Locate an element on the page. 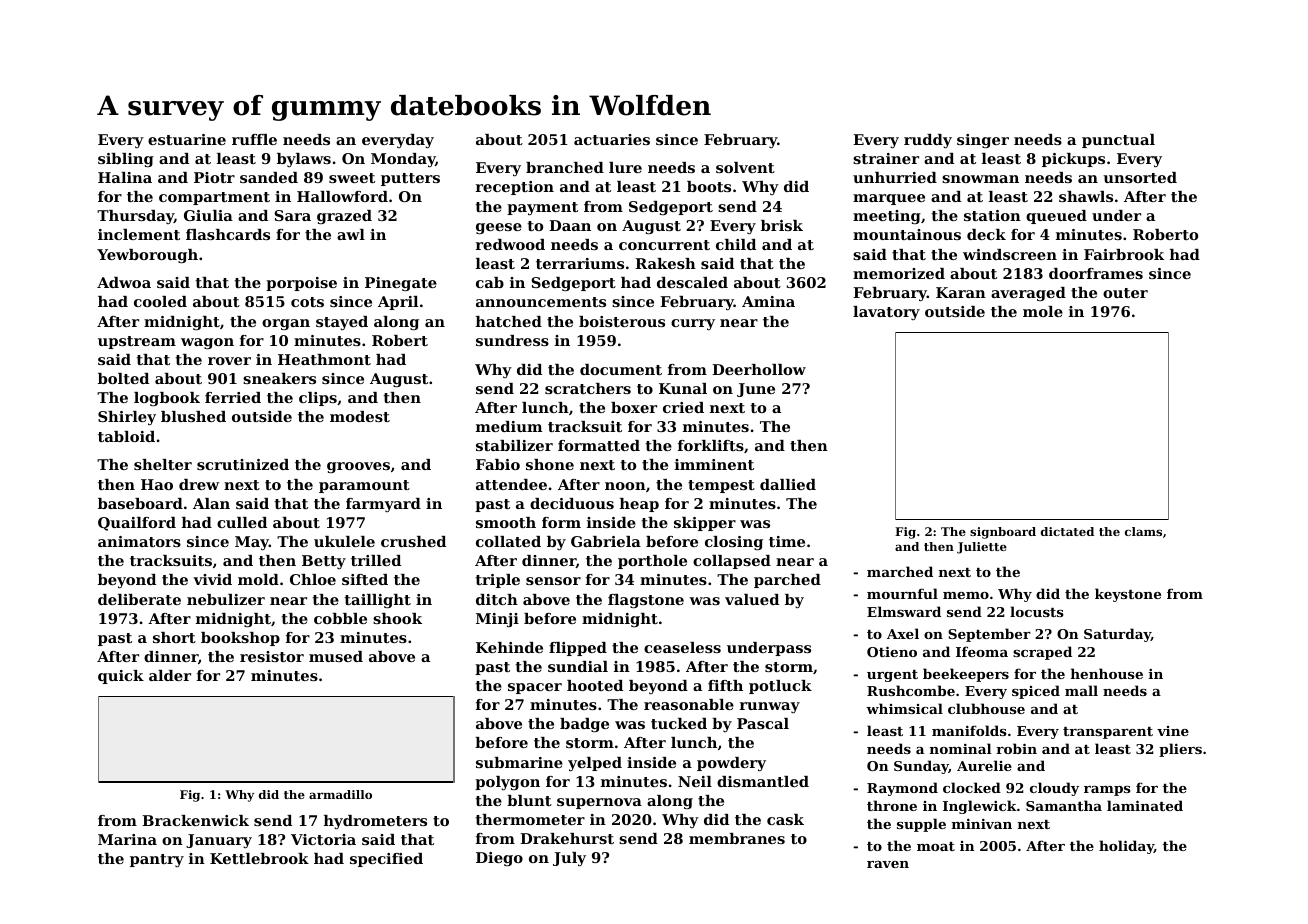  medium is located at coordinates (509, 426).
